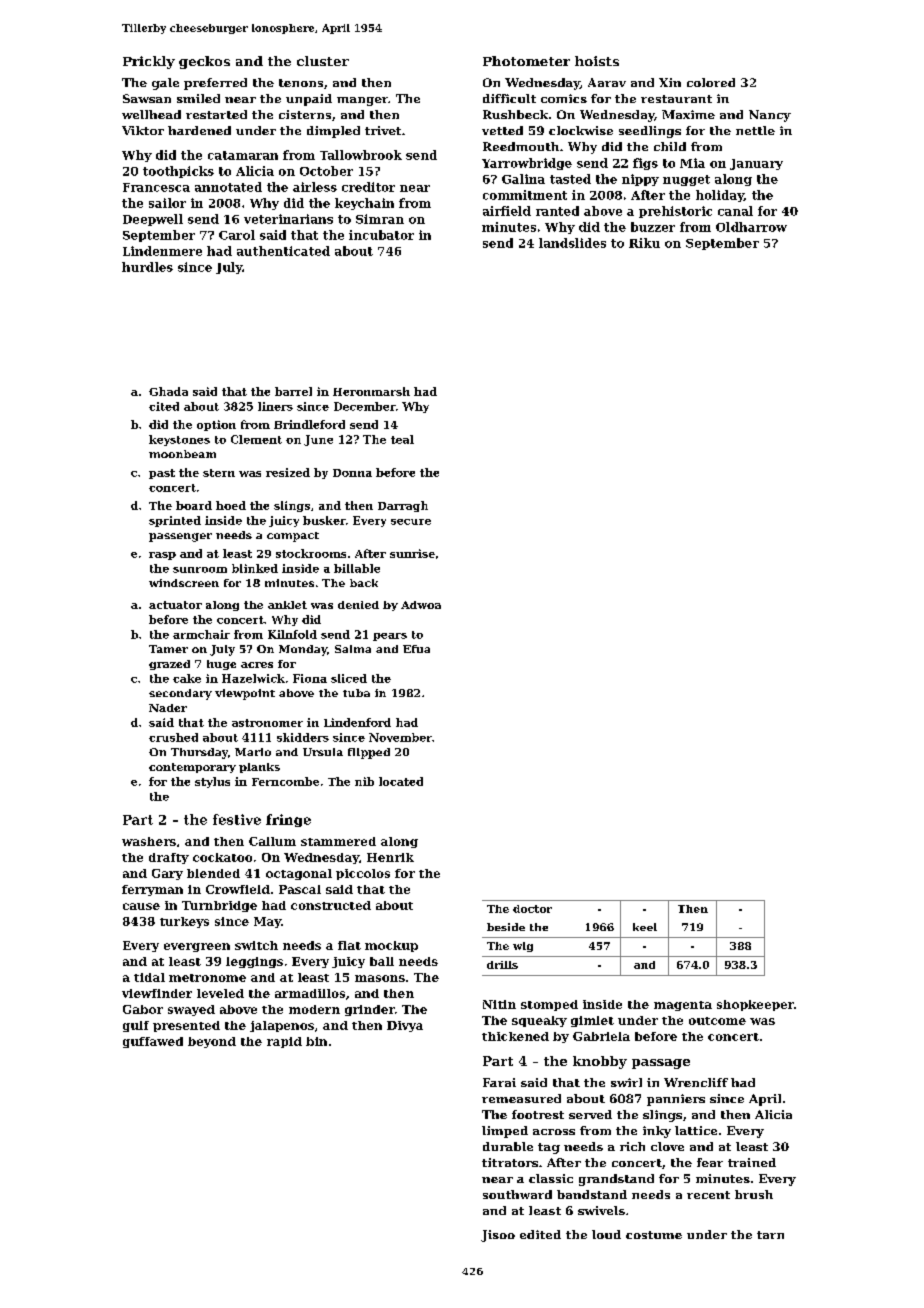 Image resolution: width=924 pixels, height=1308 pixels. What do you see at coordinates (402, 439) in the page?
I see `teal` at bounding box center [402, 439].
